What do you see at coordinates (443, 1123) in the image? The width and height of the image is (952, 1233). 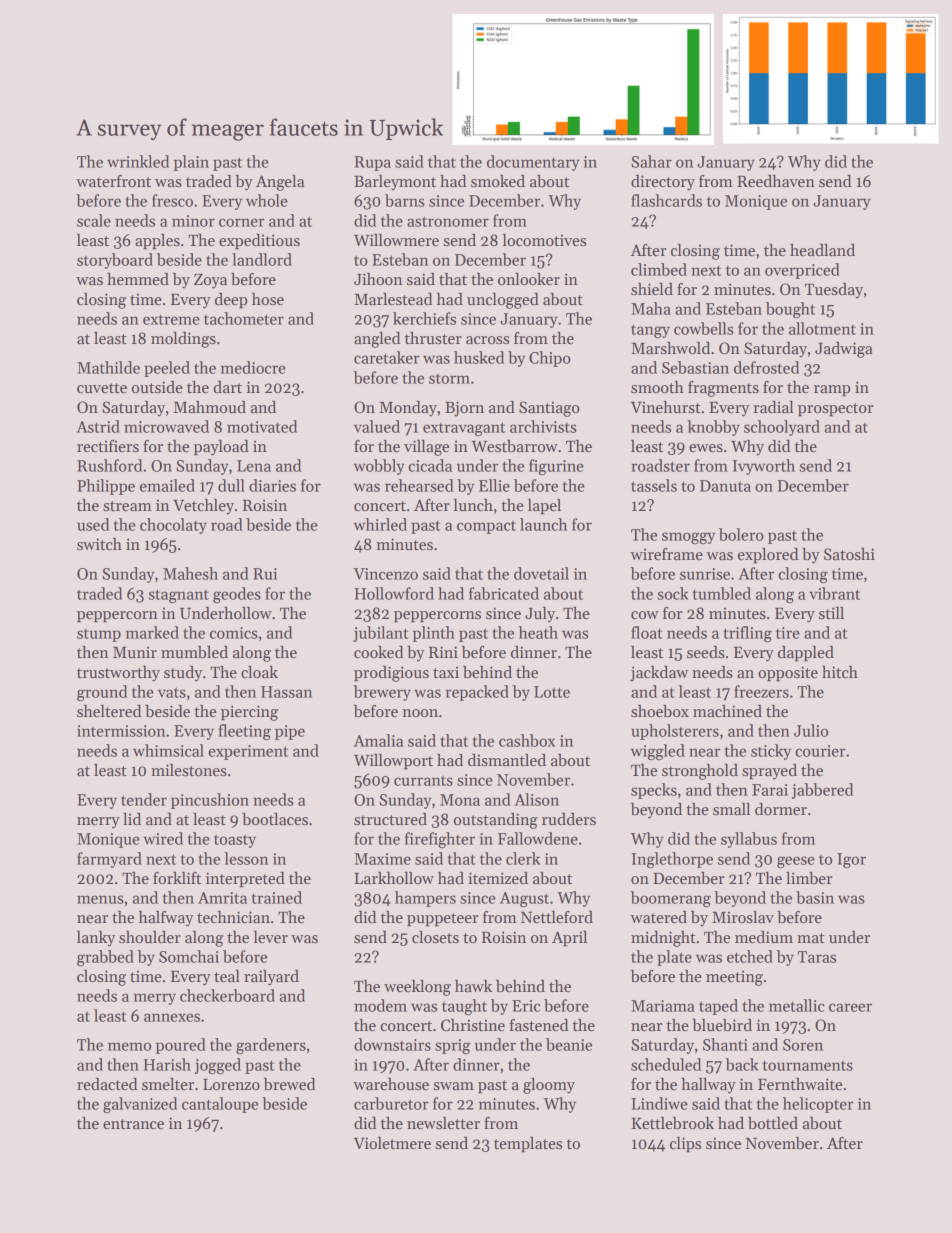 I see `newsletter` at bounding box center [443, 1123].
